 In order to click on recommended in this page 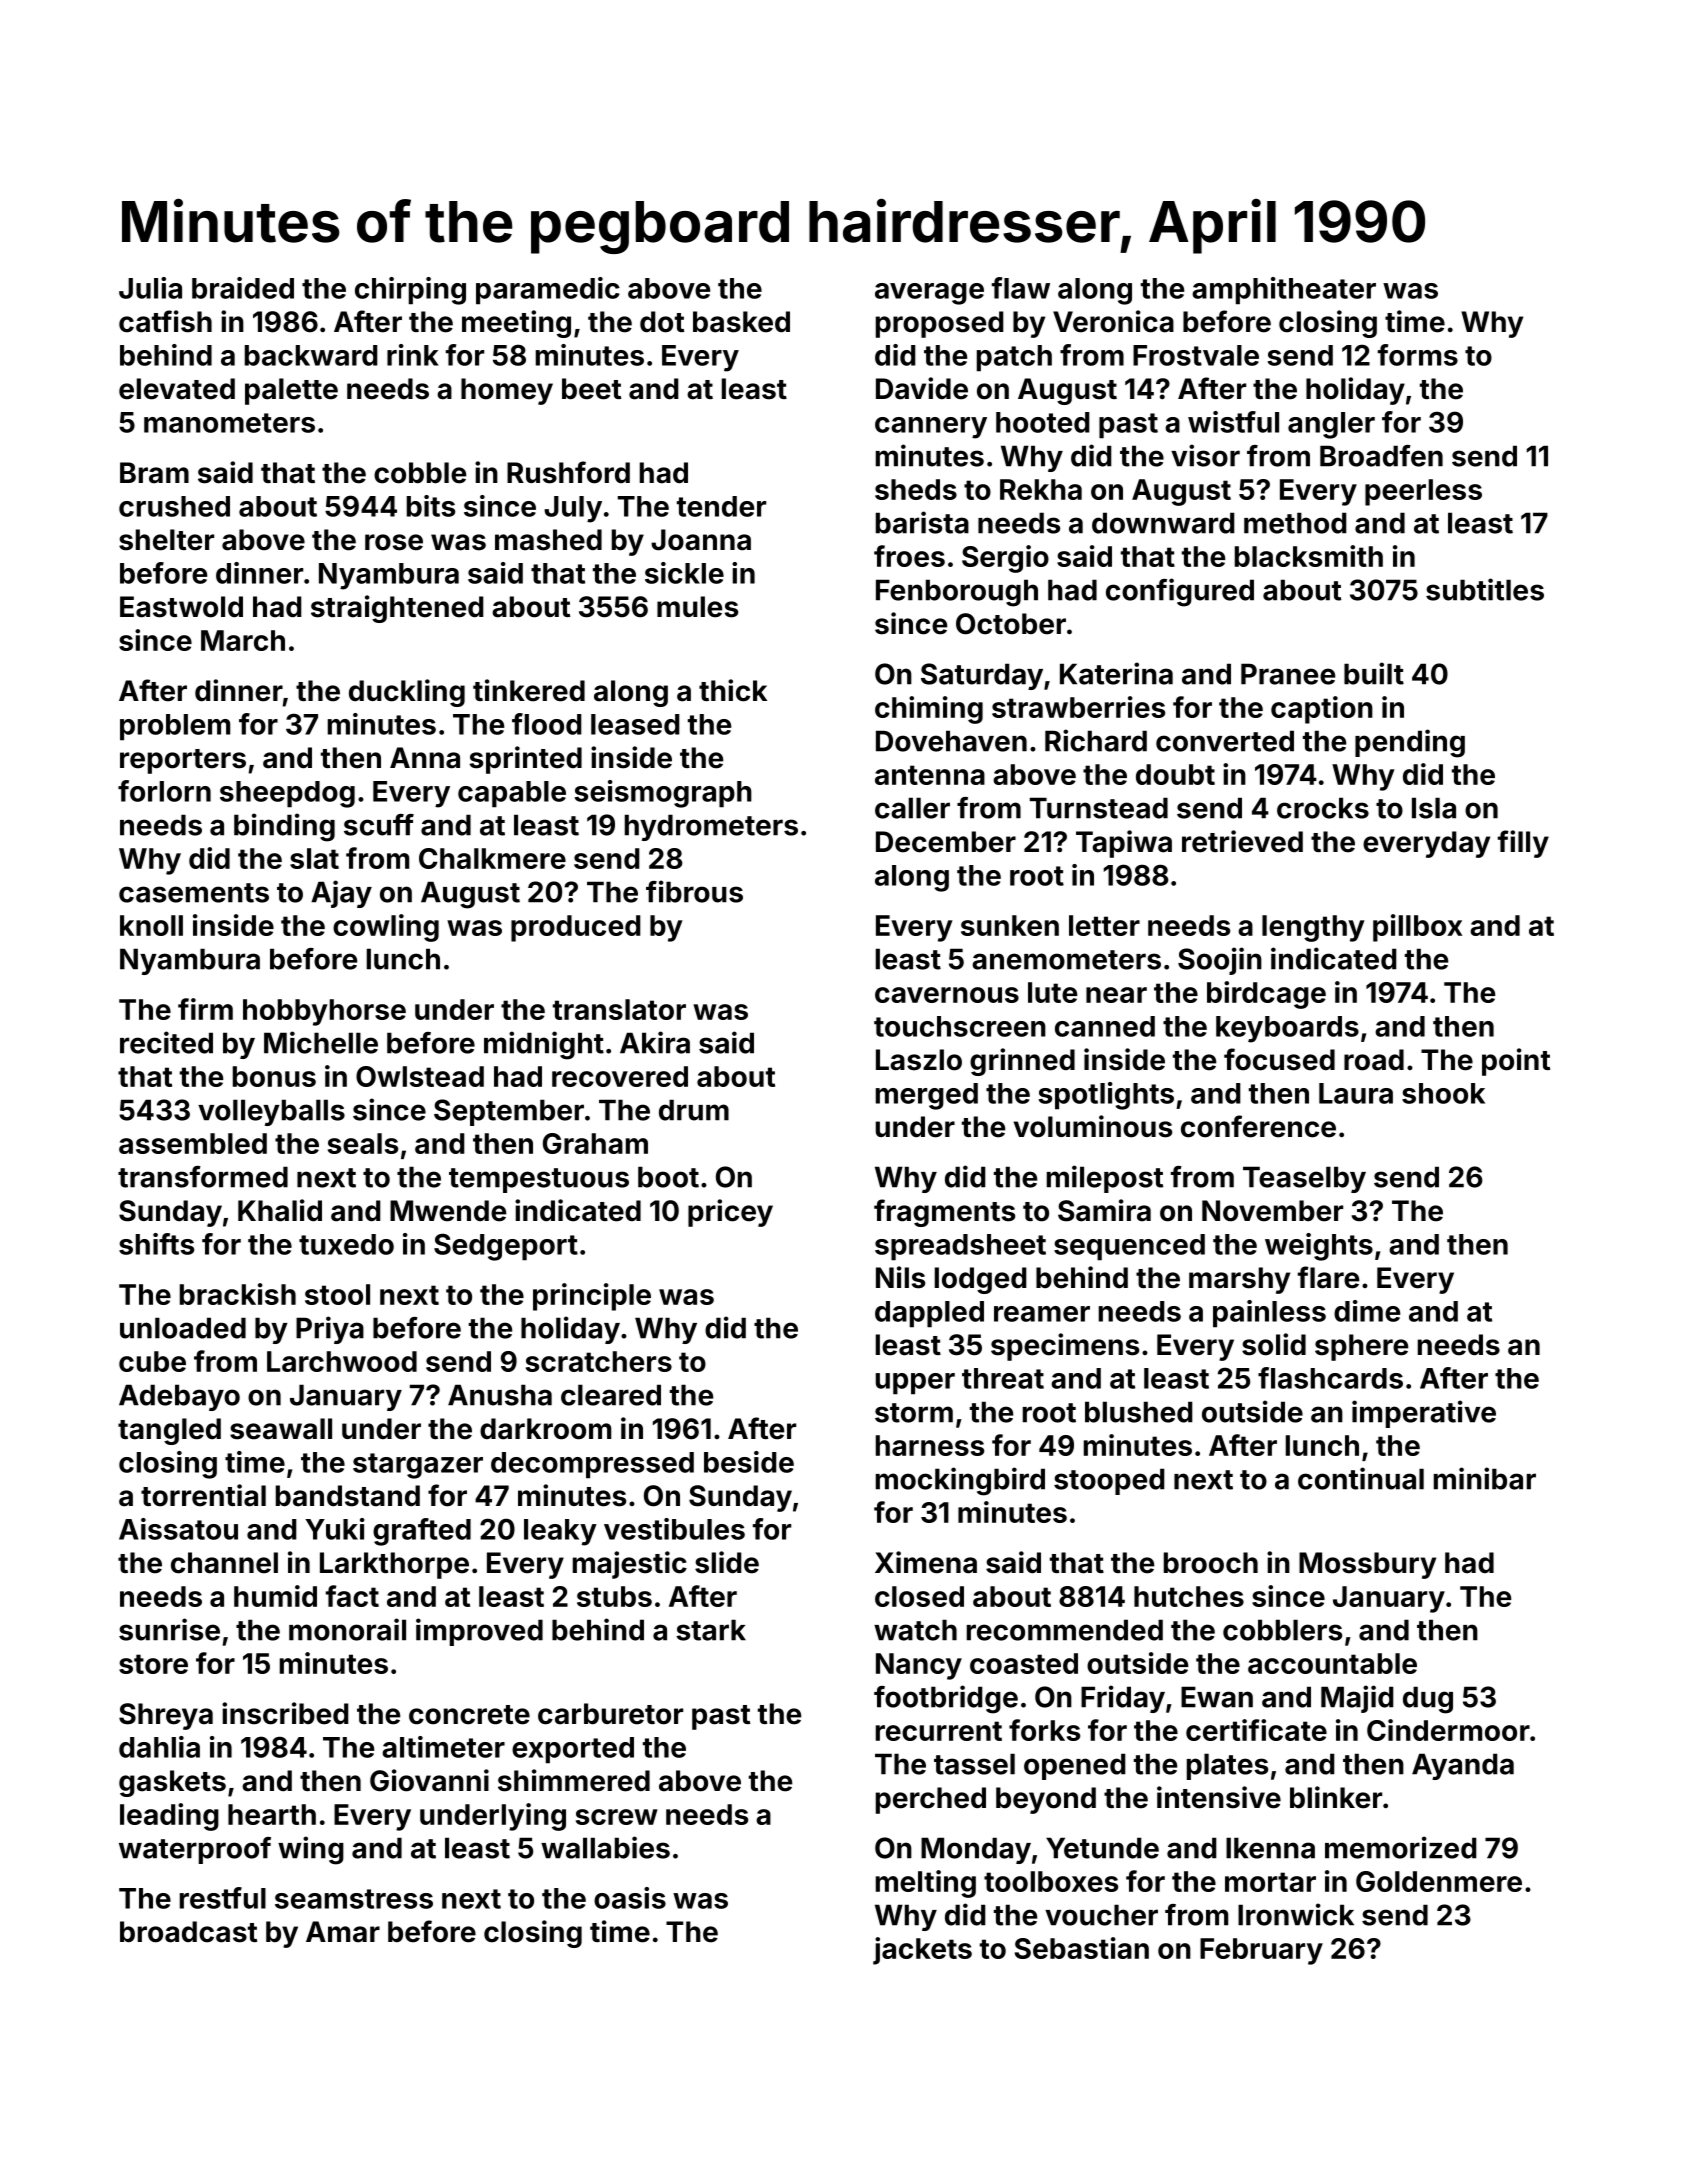, I will do `click(1065, 1630)`.
